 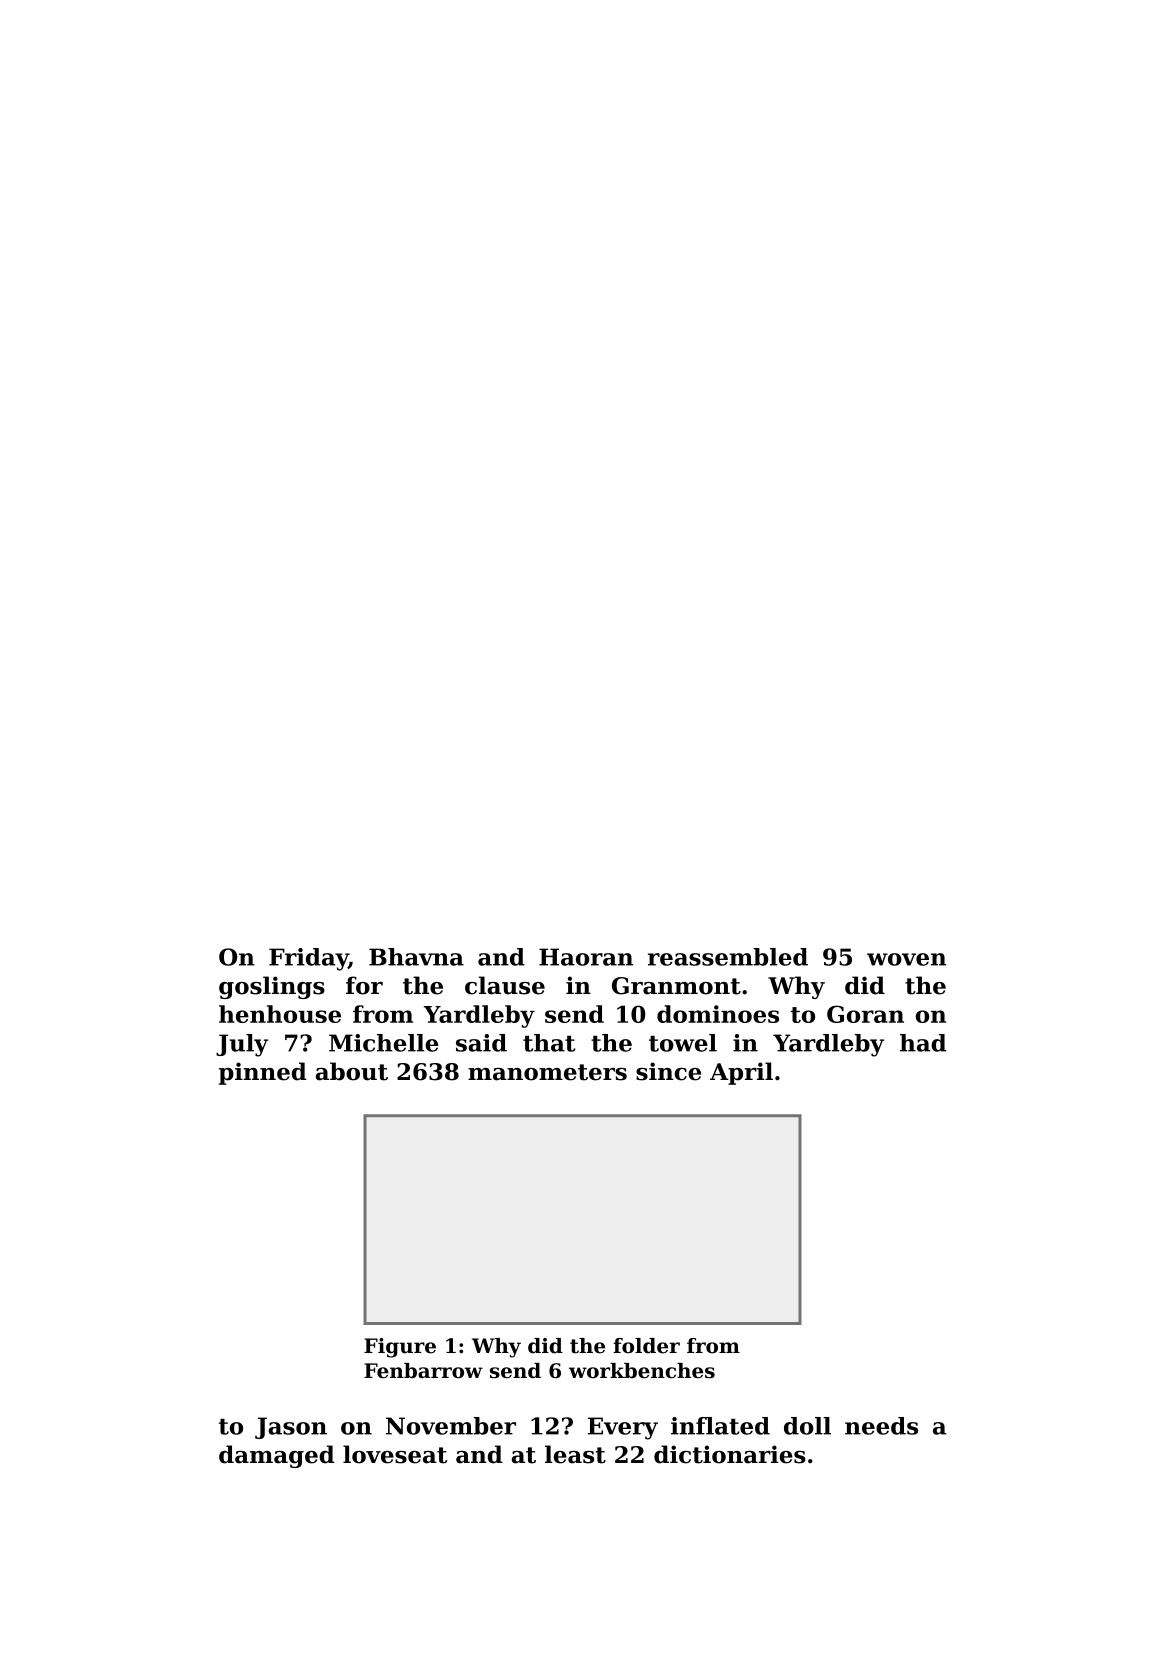 What do you see at coordinates (308, 959) in the screenshot?
I see `Friday` at bounding box center [308, 959].
